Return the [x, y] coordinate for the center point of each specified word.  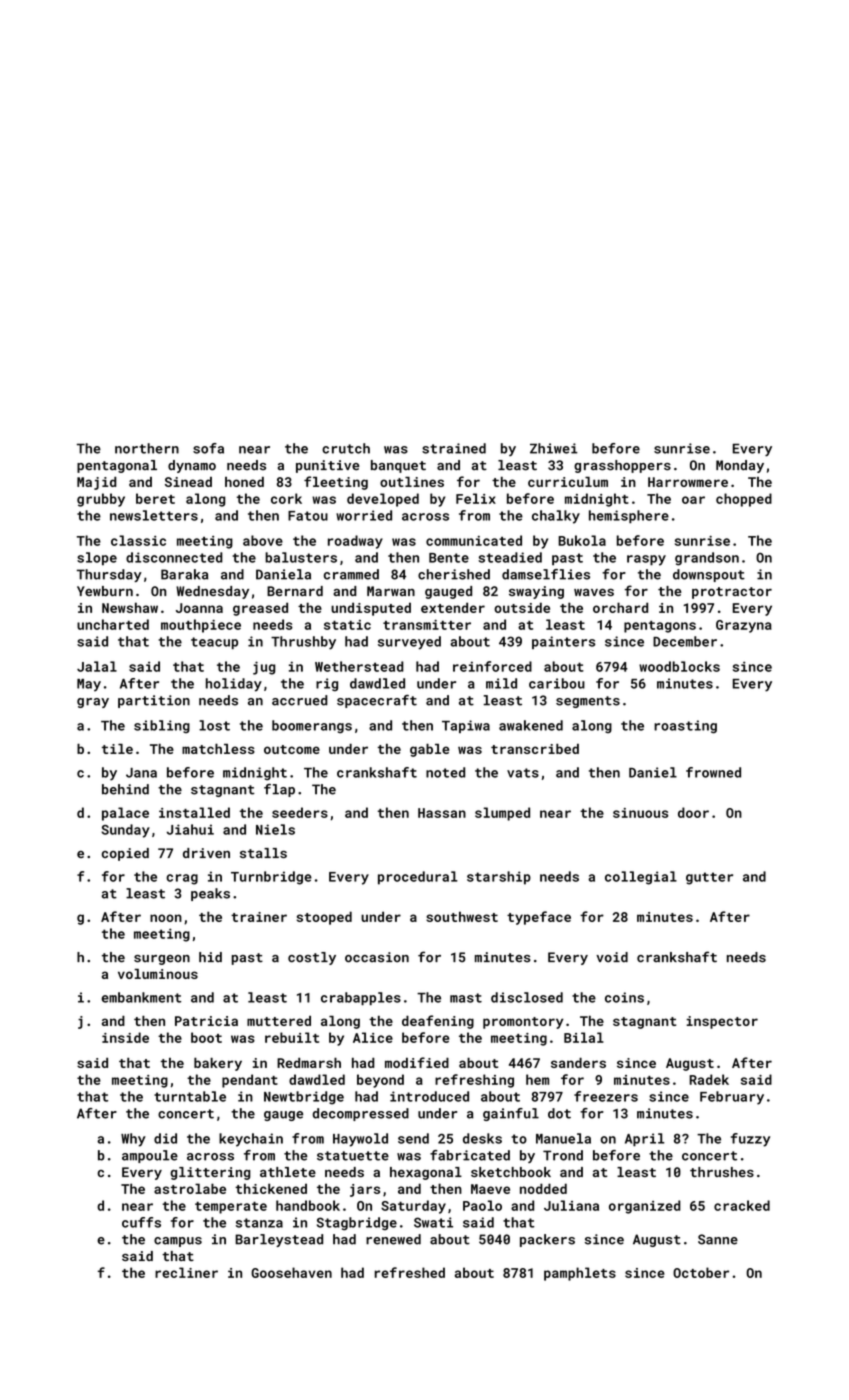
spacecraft [377, 701]
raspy [646, 560]
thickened [271, 1188]
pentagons [660, 627]
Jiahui [190, 829]
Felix [476, 498]
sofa [208, 448]
